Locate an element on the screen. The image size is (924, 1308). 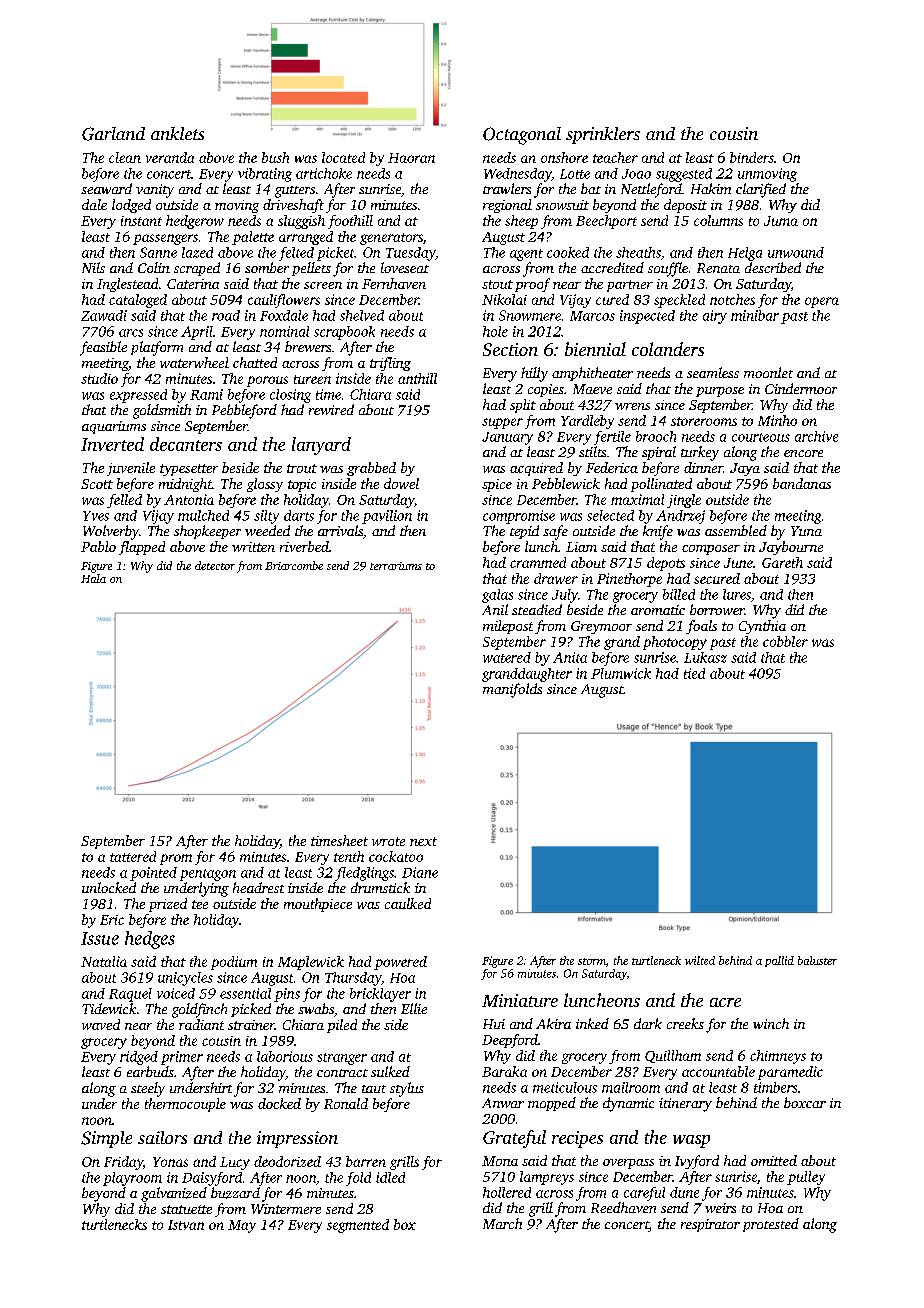
waved is located at coordinates (101, 1024).
